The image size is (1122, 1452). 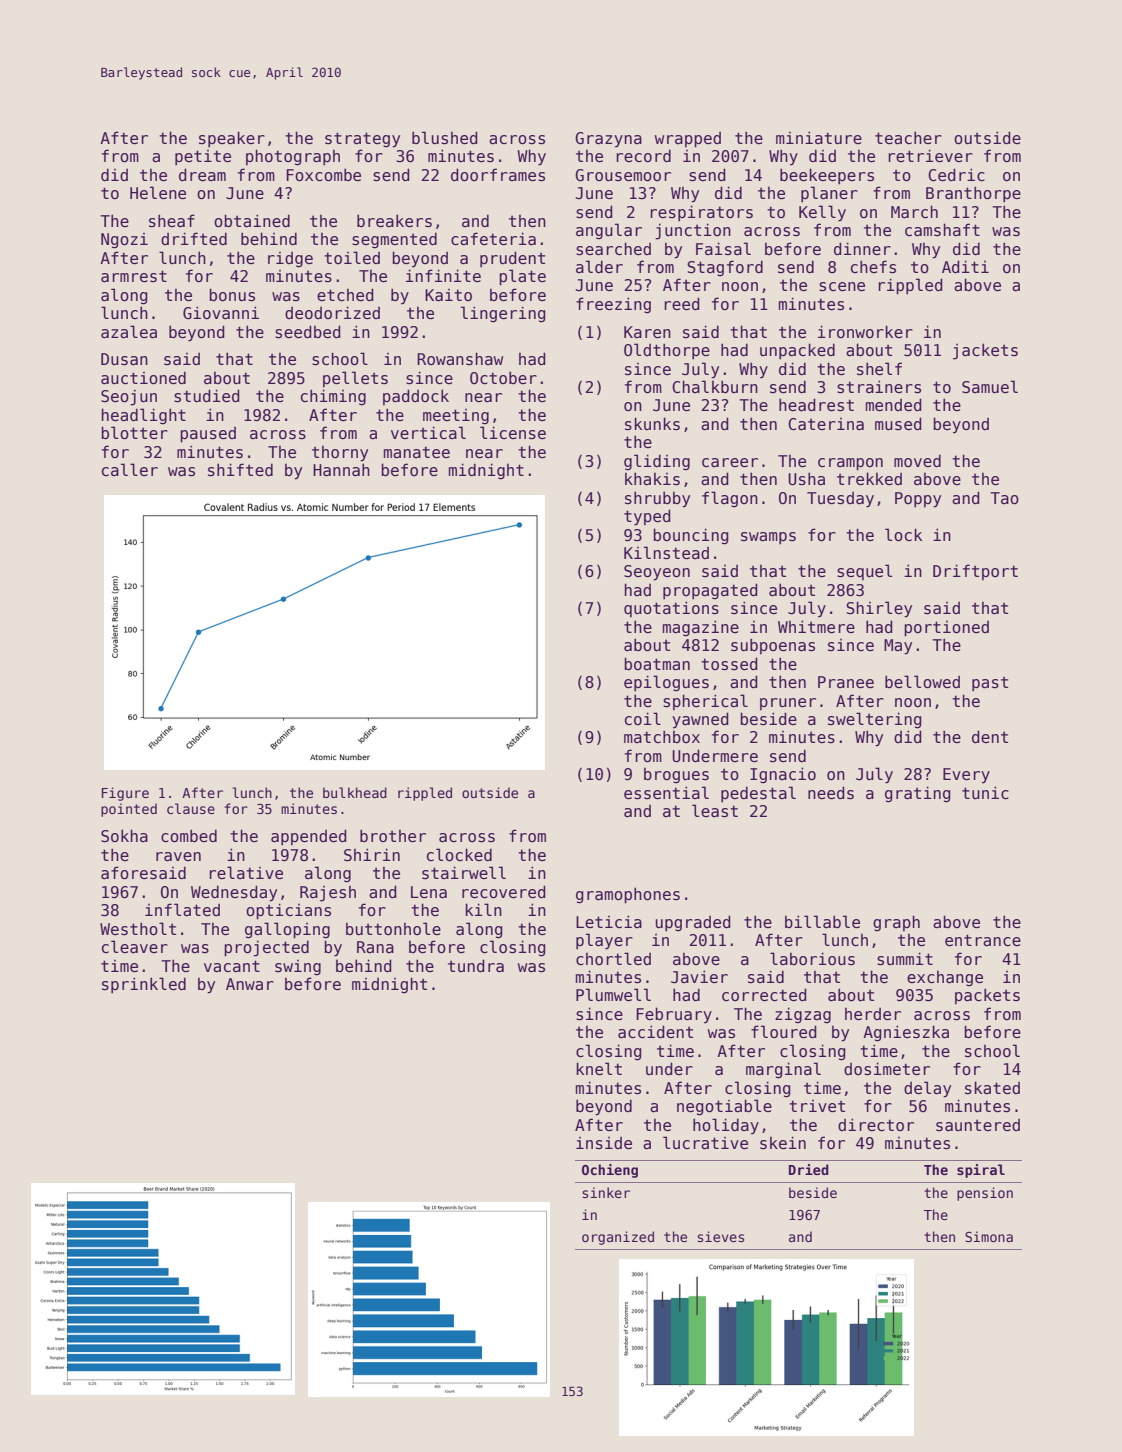 What do you see at coordinates (308, 332) in the screenshot?
I see `seedbed` at bounding box center [308, 332].
